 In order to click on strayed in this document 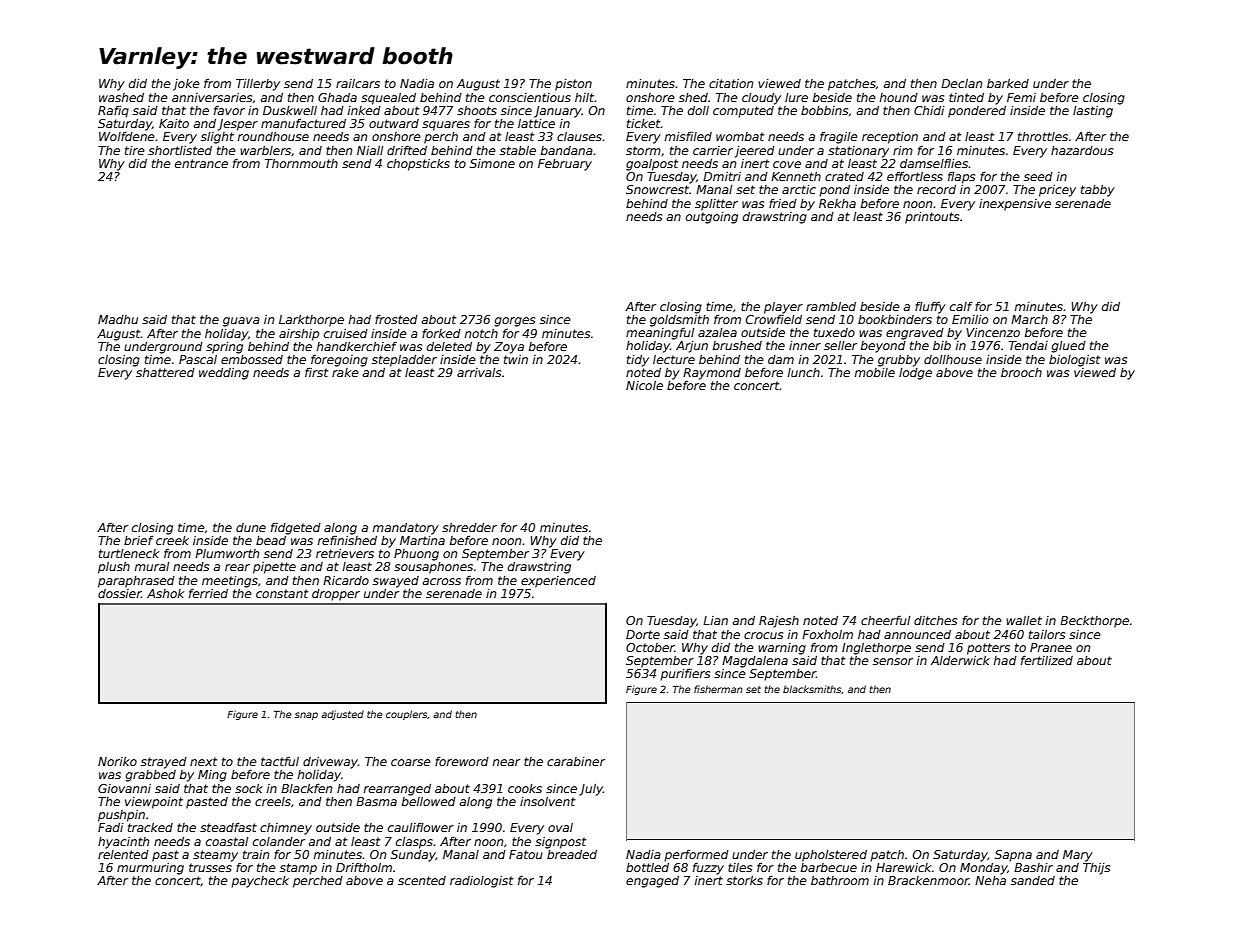, I will do `click(164, 763)`.
